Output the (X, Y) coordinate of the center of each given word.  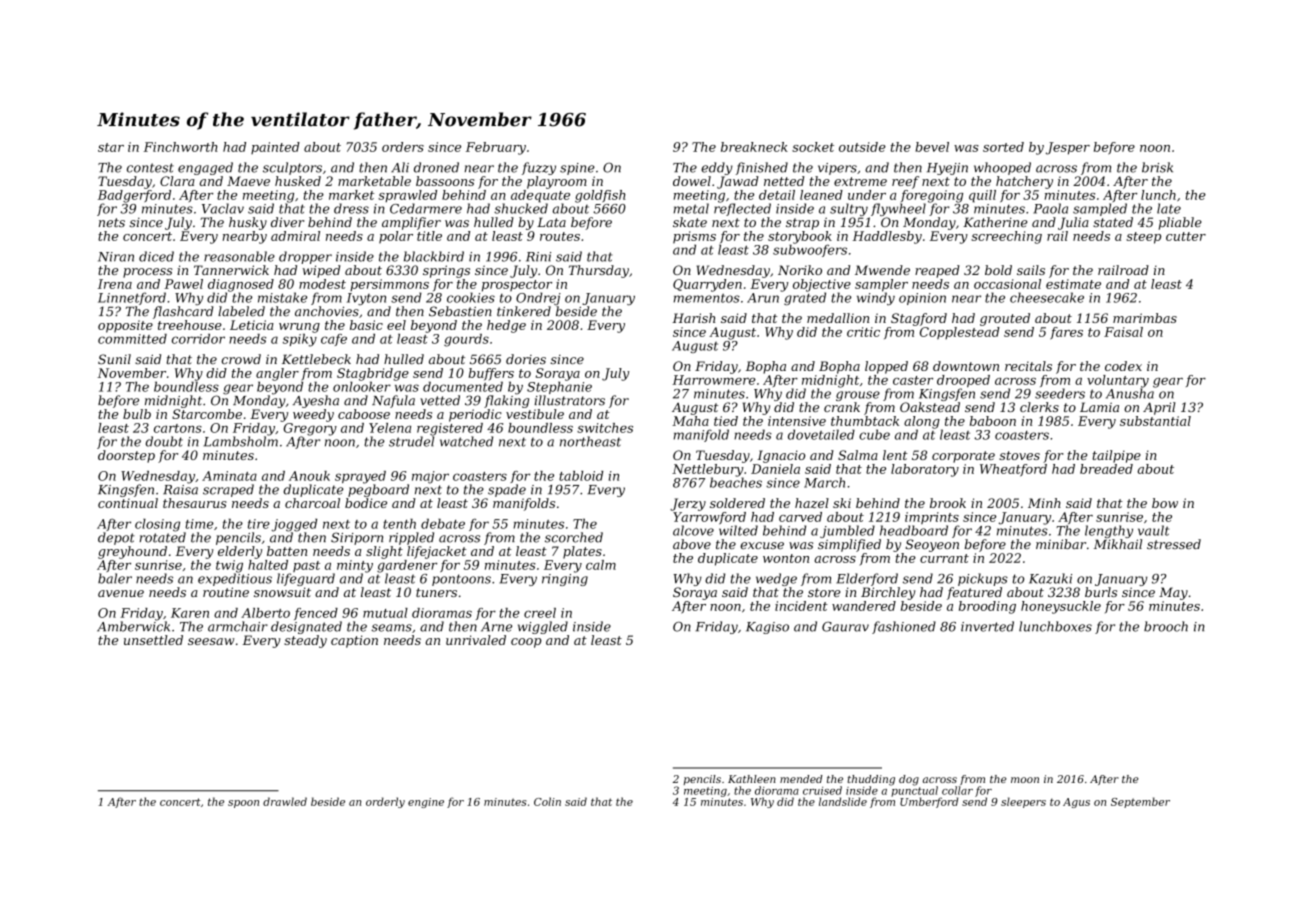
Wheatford (1013, 470)
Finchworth (181, 147)
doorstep (126, 456)
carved (800, 517)
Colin (547, 801)
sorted (1003, 147)
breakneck (754, 147)
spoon (243, 804)
